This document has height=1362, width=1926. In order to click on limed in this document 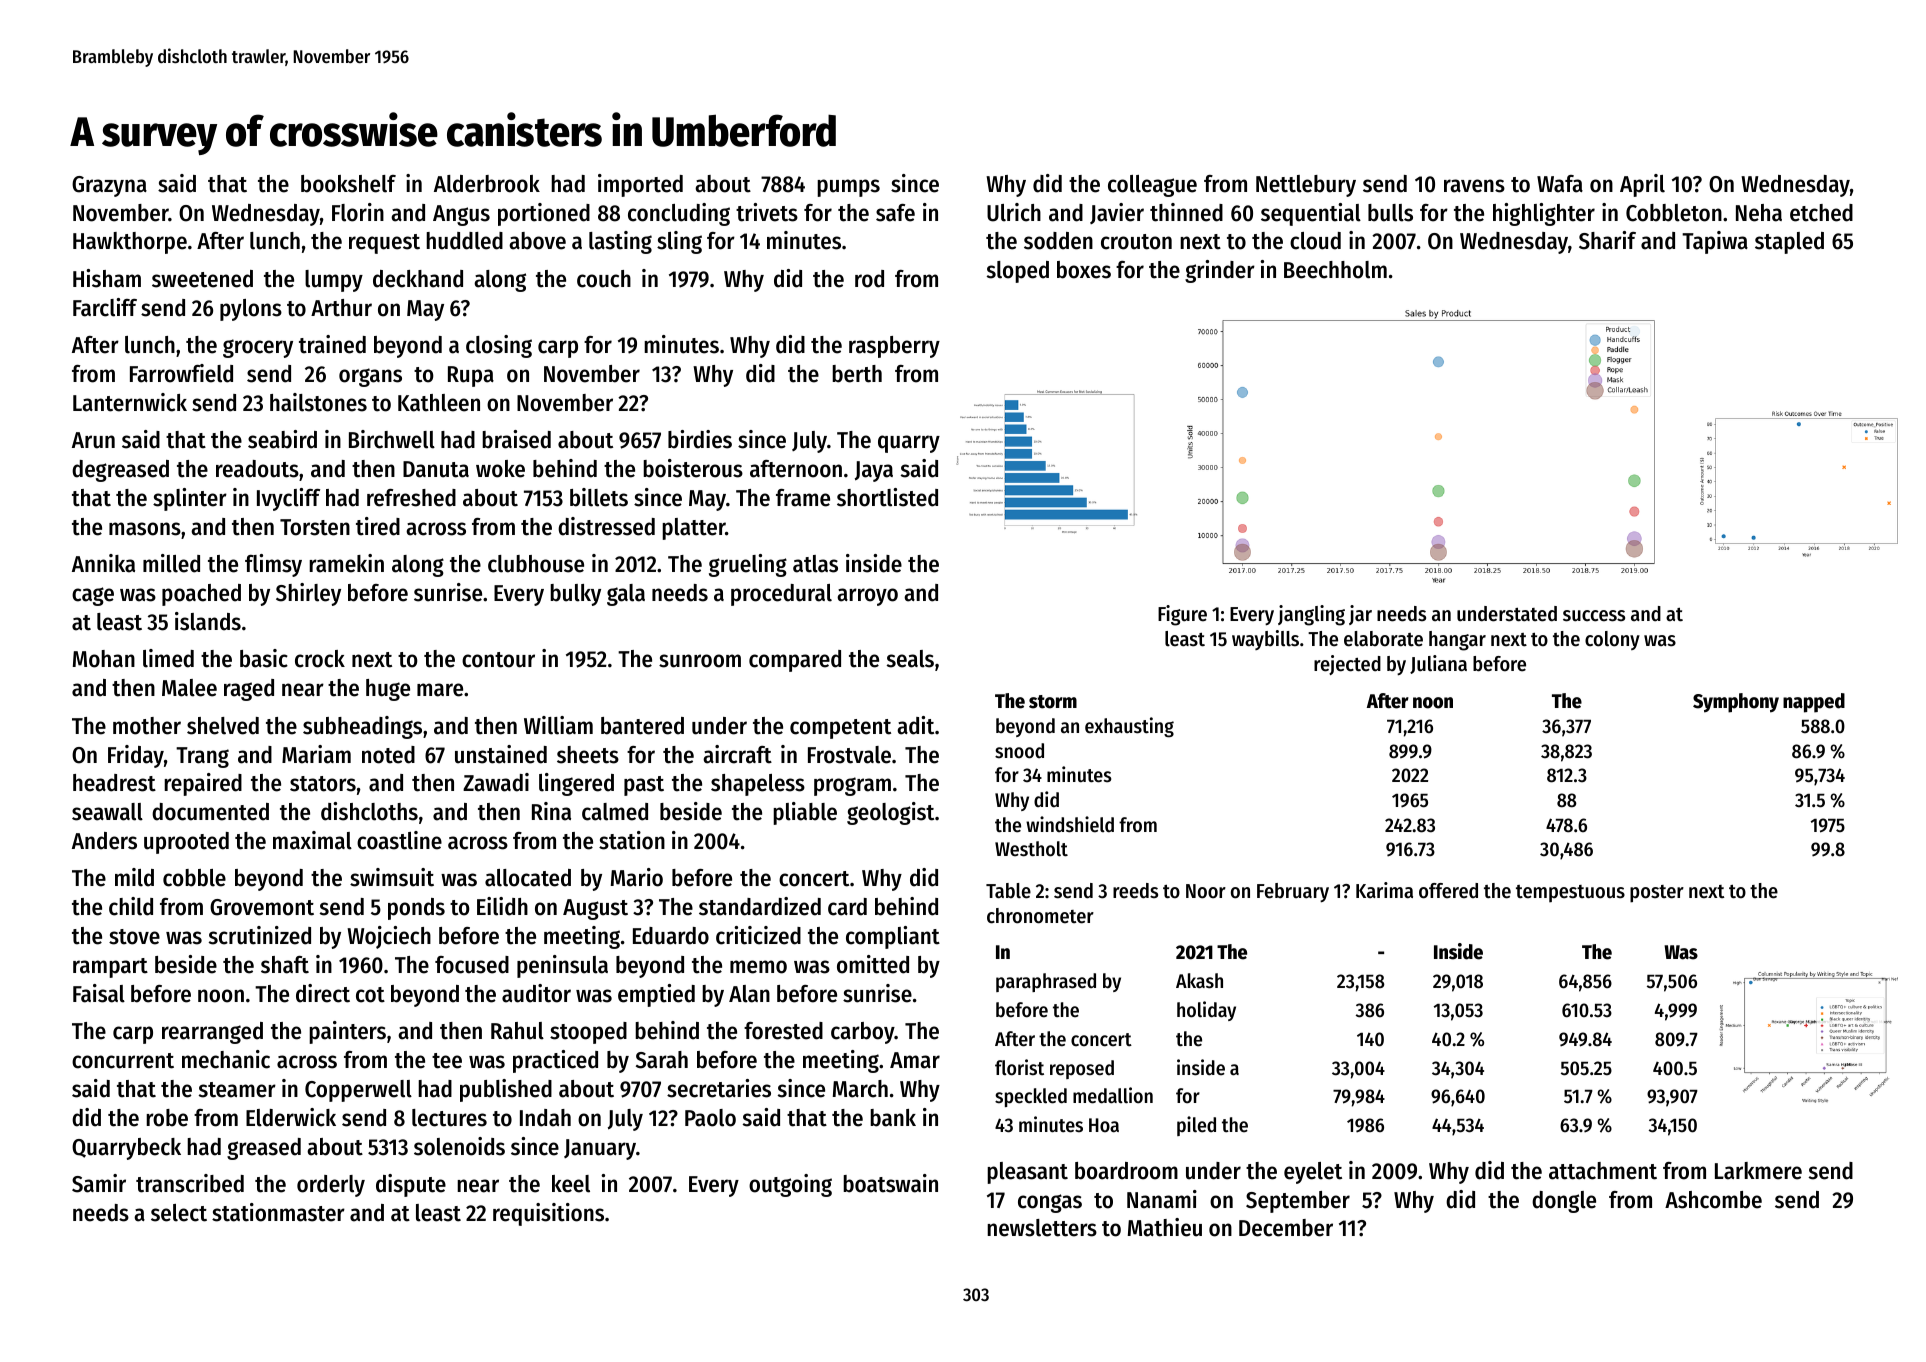, I will do `click(168, 658)`.
